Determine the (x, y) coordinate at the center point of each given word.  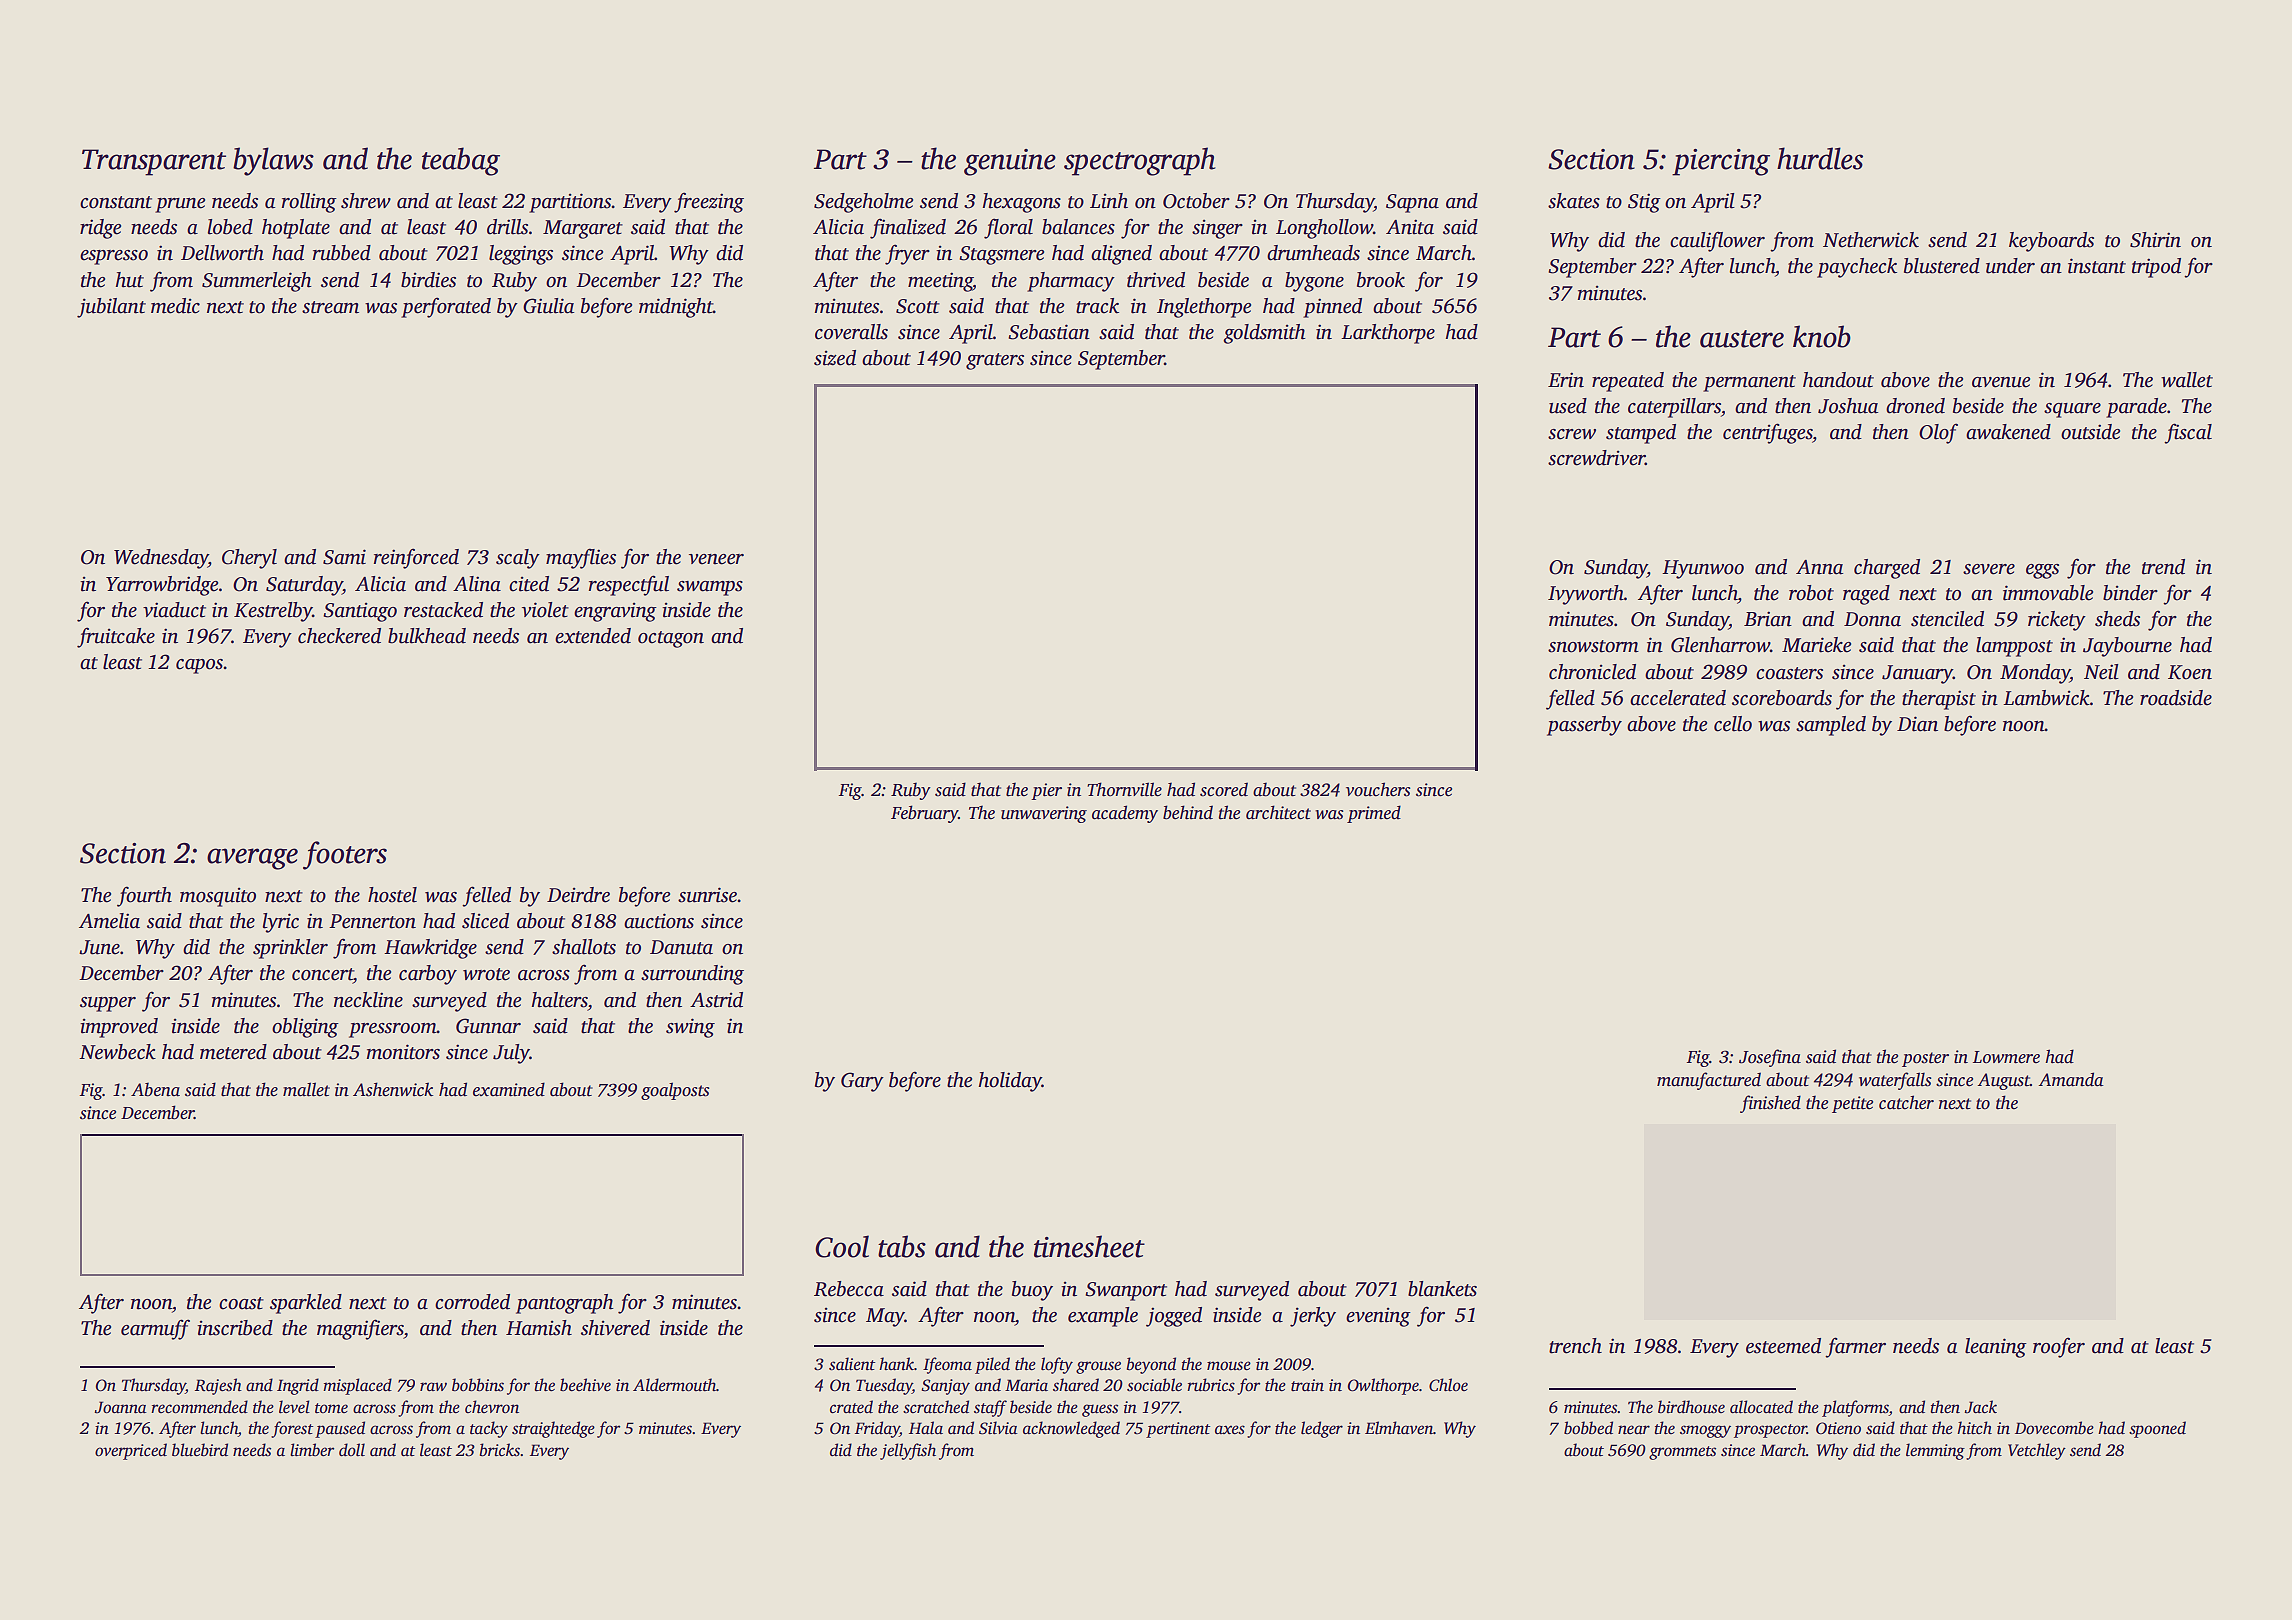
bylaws (273, 161)
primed (1374, 814)
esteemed (1783, 1346)
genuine (1010, 162)
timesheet (1089, 1246)
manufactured (1709, 1081)
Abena (155, 1089)
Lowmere (2006, 1057)
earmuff (155, 1329)
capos (199, 666)
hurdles (1820, 158)
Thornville (1124, 789)
